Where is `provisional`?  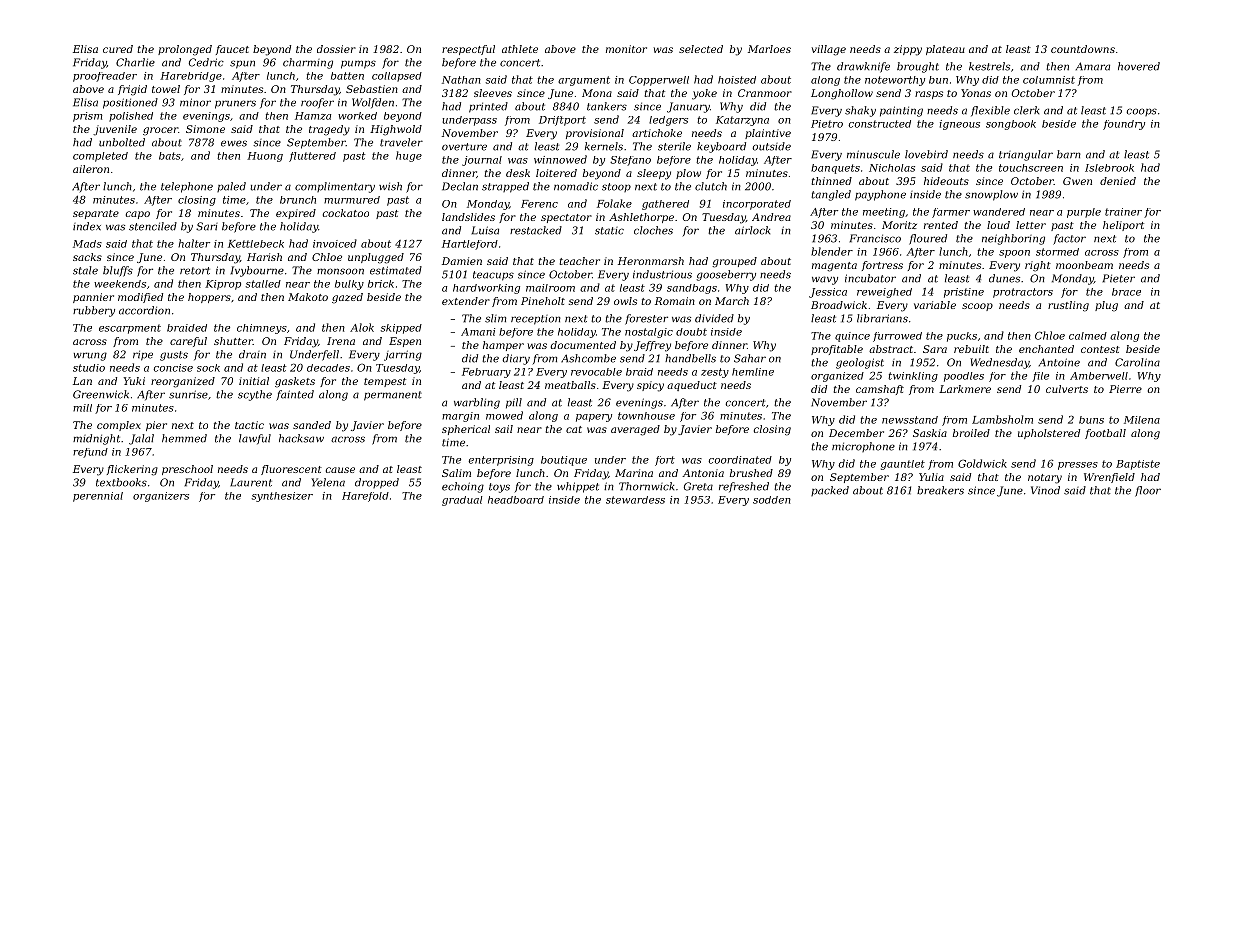
provisional is located at coordinates (595, 134).
